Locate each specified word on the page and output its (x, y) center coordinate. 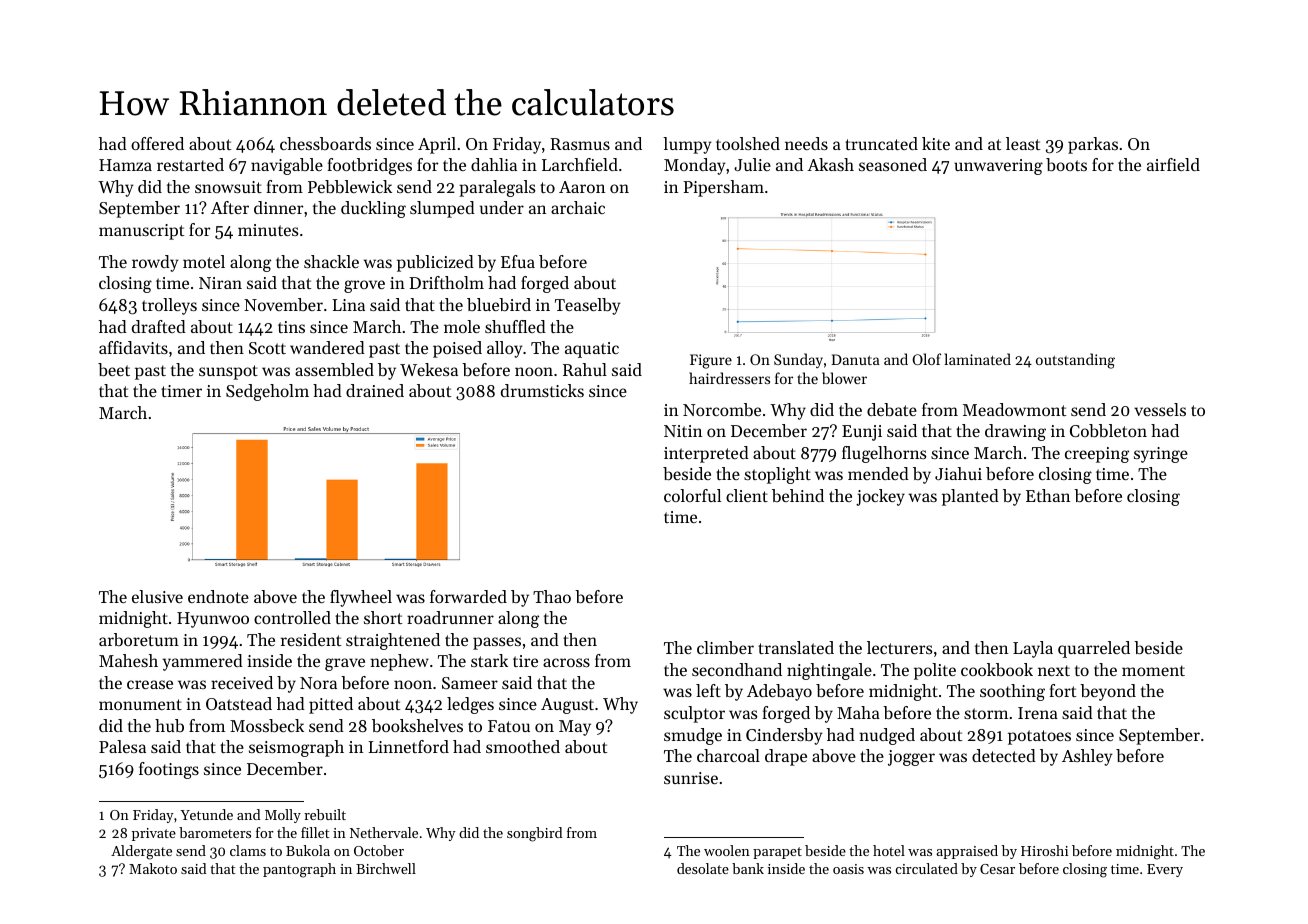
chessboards (325, 143)
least (1023, 143)
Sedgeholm (267, 392)
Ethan (1048, 495)
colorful (692, 495)
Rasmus (580, 144)
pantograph (299, 870)
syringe (1161, 455)
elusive (157, 596)
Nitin (683, 431)
